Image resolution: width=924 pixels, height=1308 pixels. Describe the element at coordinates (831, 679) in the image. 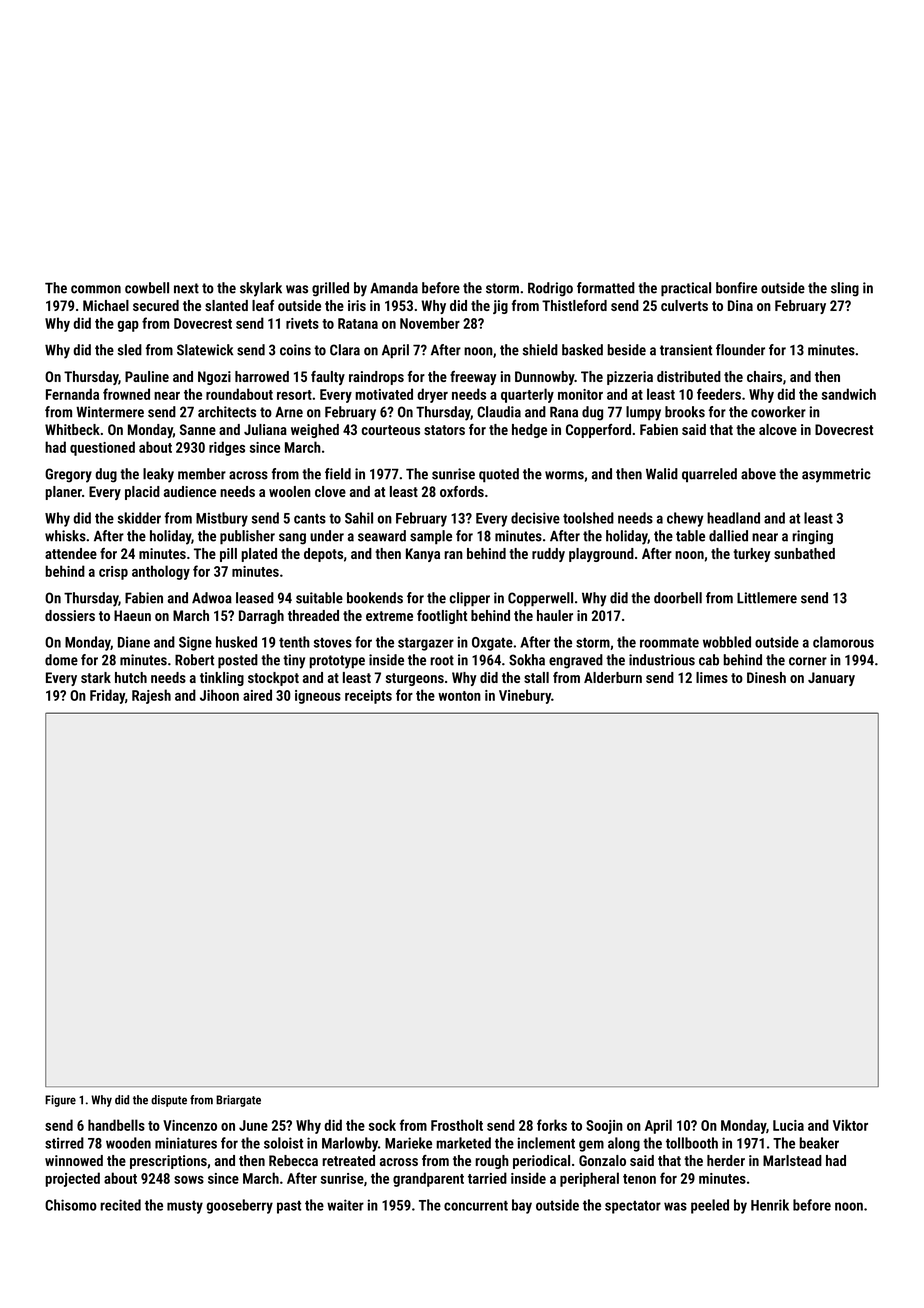

I see `January` at that location.
